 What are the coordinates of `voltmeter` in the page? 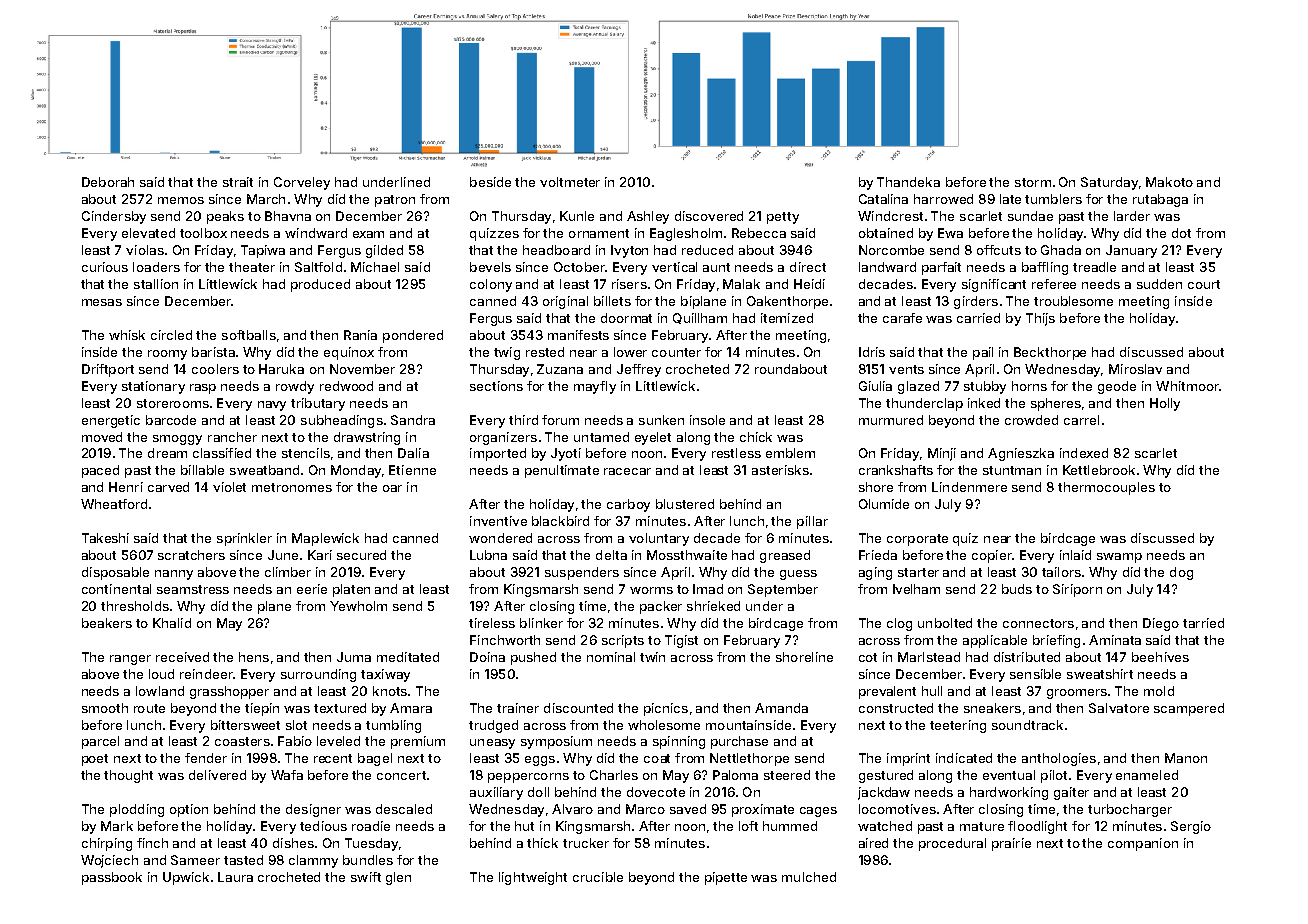 It's located at (570, 182).
